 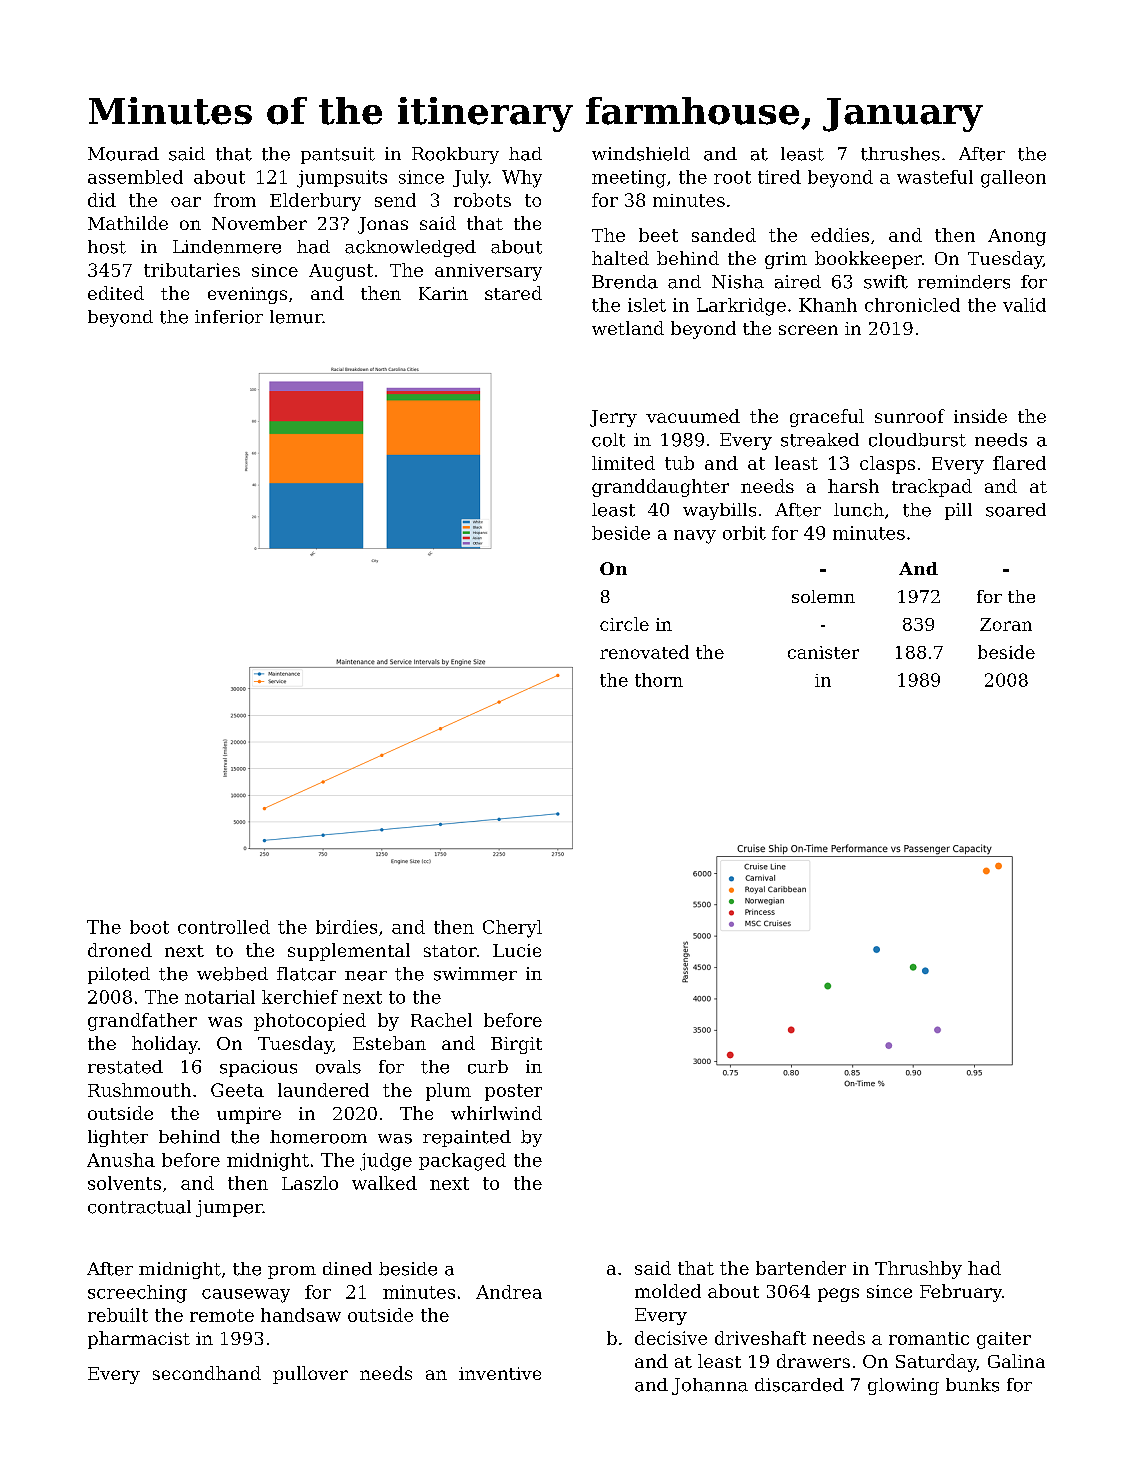 What do you see at coordinates (116, 293) in the screenshot?
I see `edited` at bounding box center [116, 293].
